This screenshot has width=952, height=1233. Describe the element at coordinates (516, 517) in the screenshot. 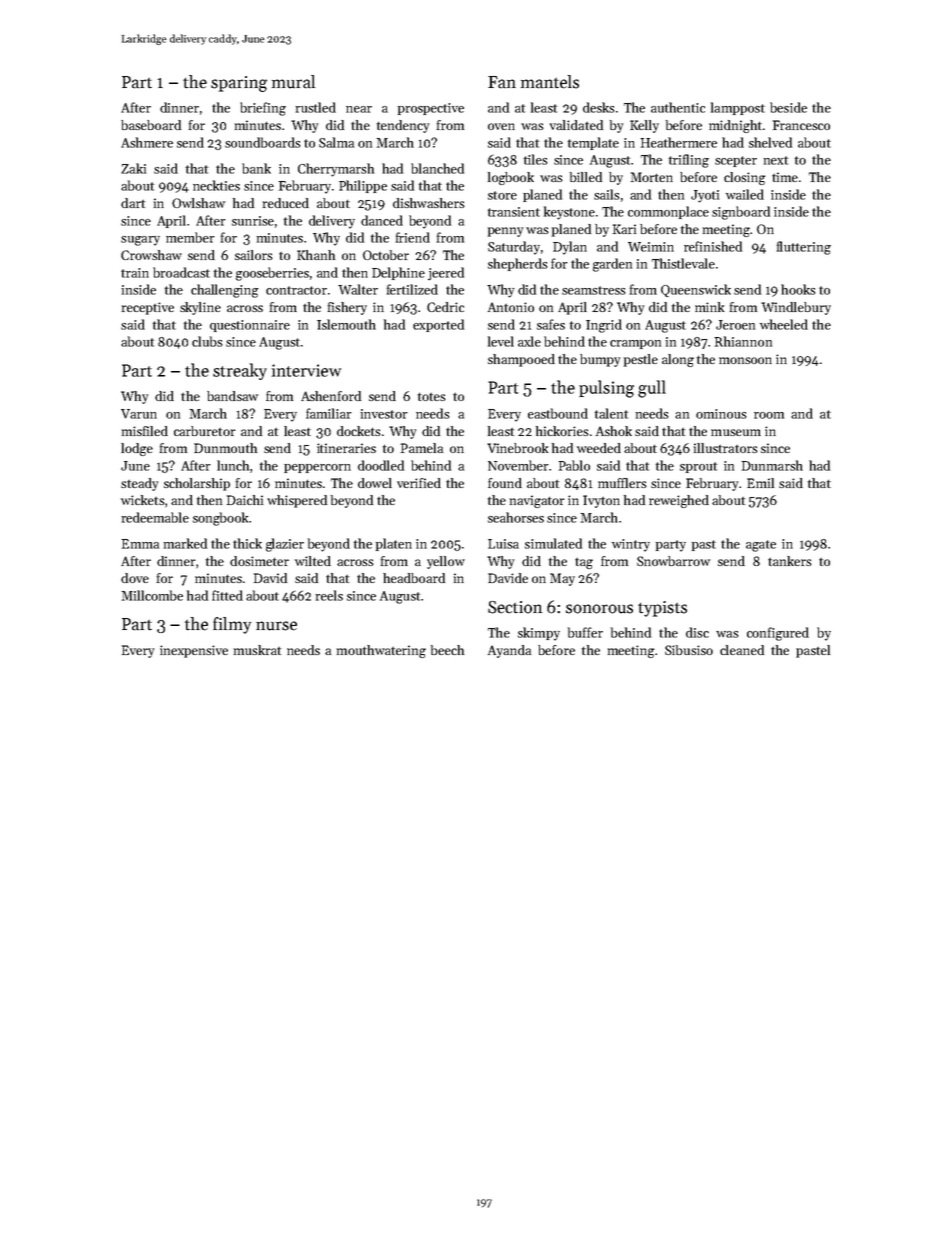

I see `seahorses` at that location.
